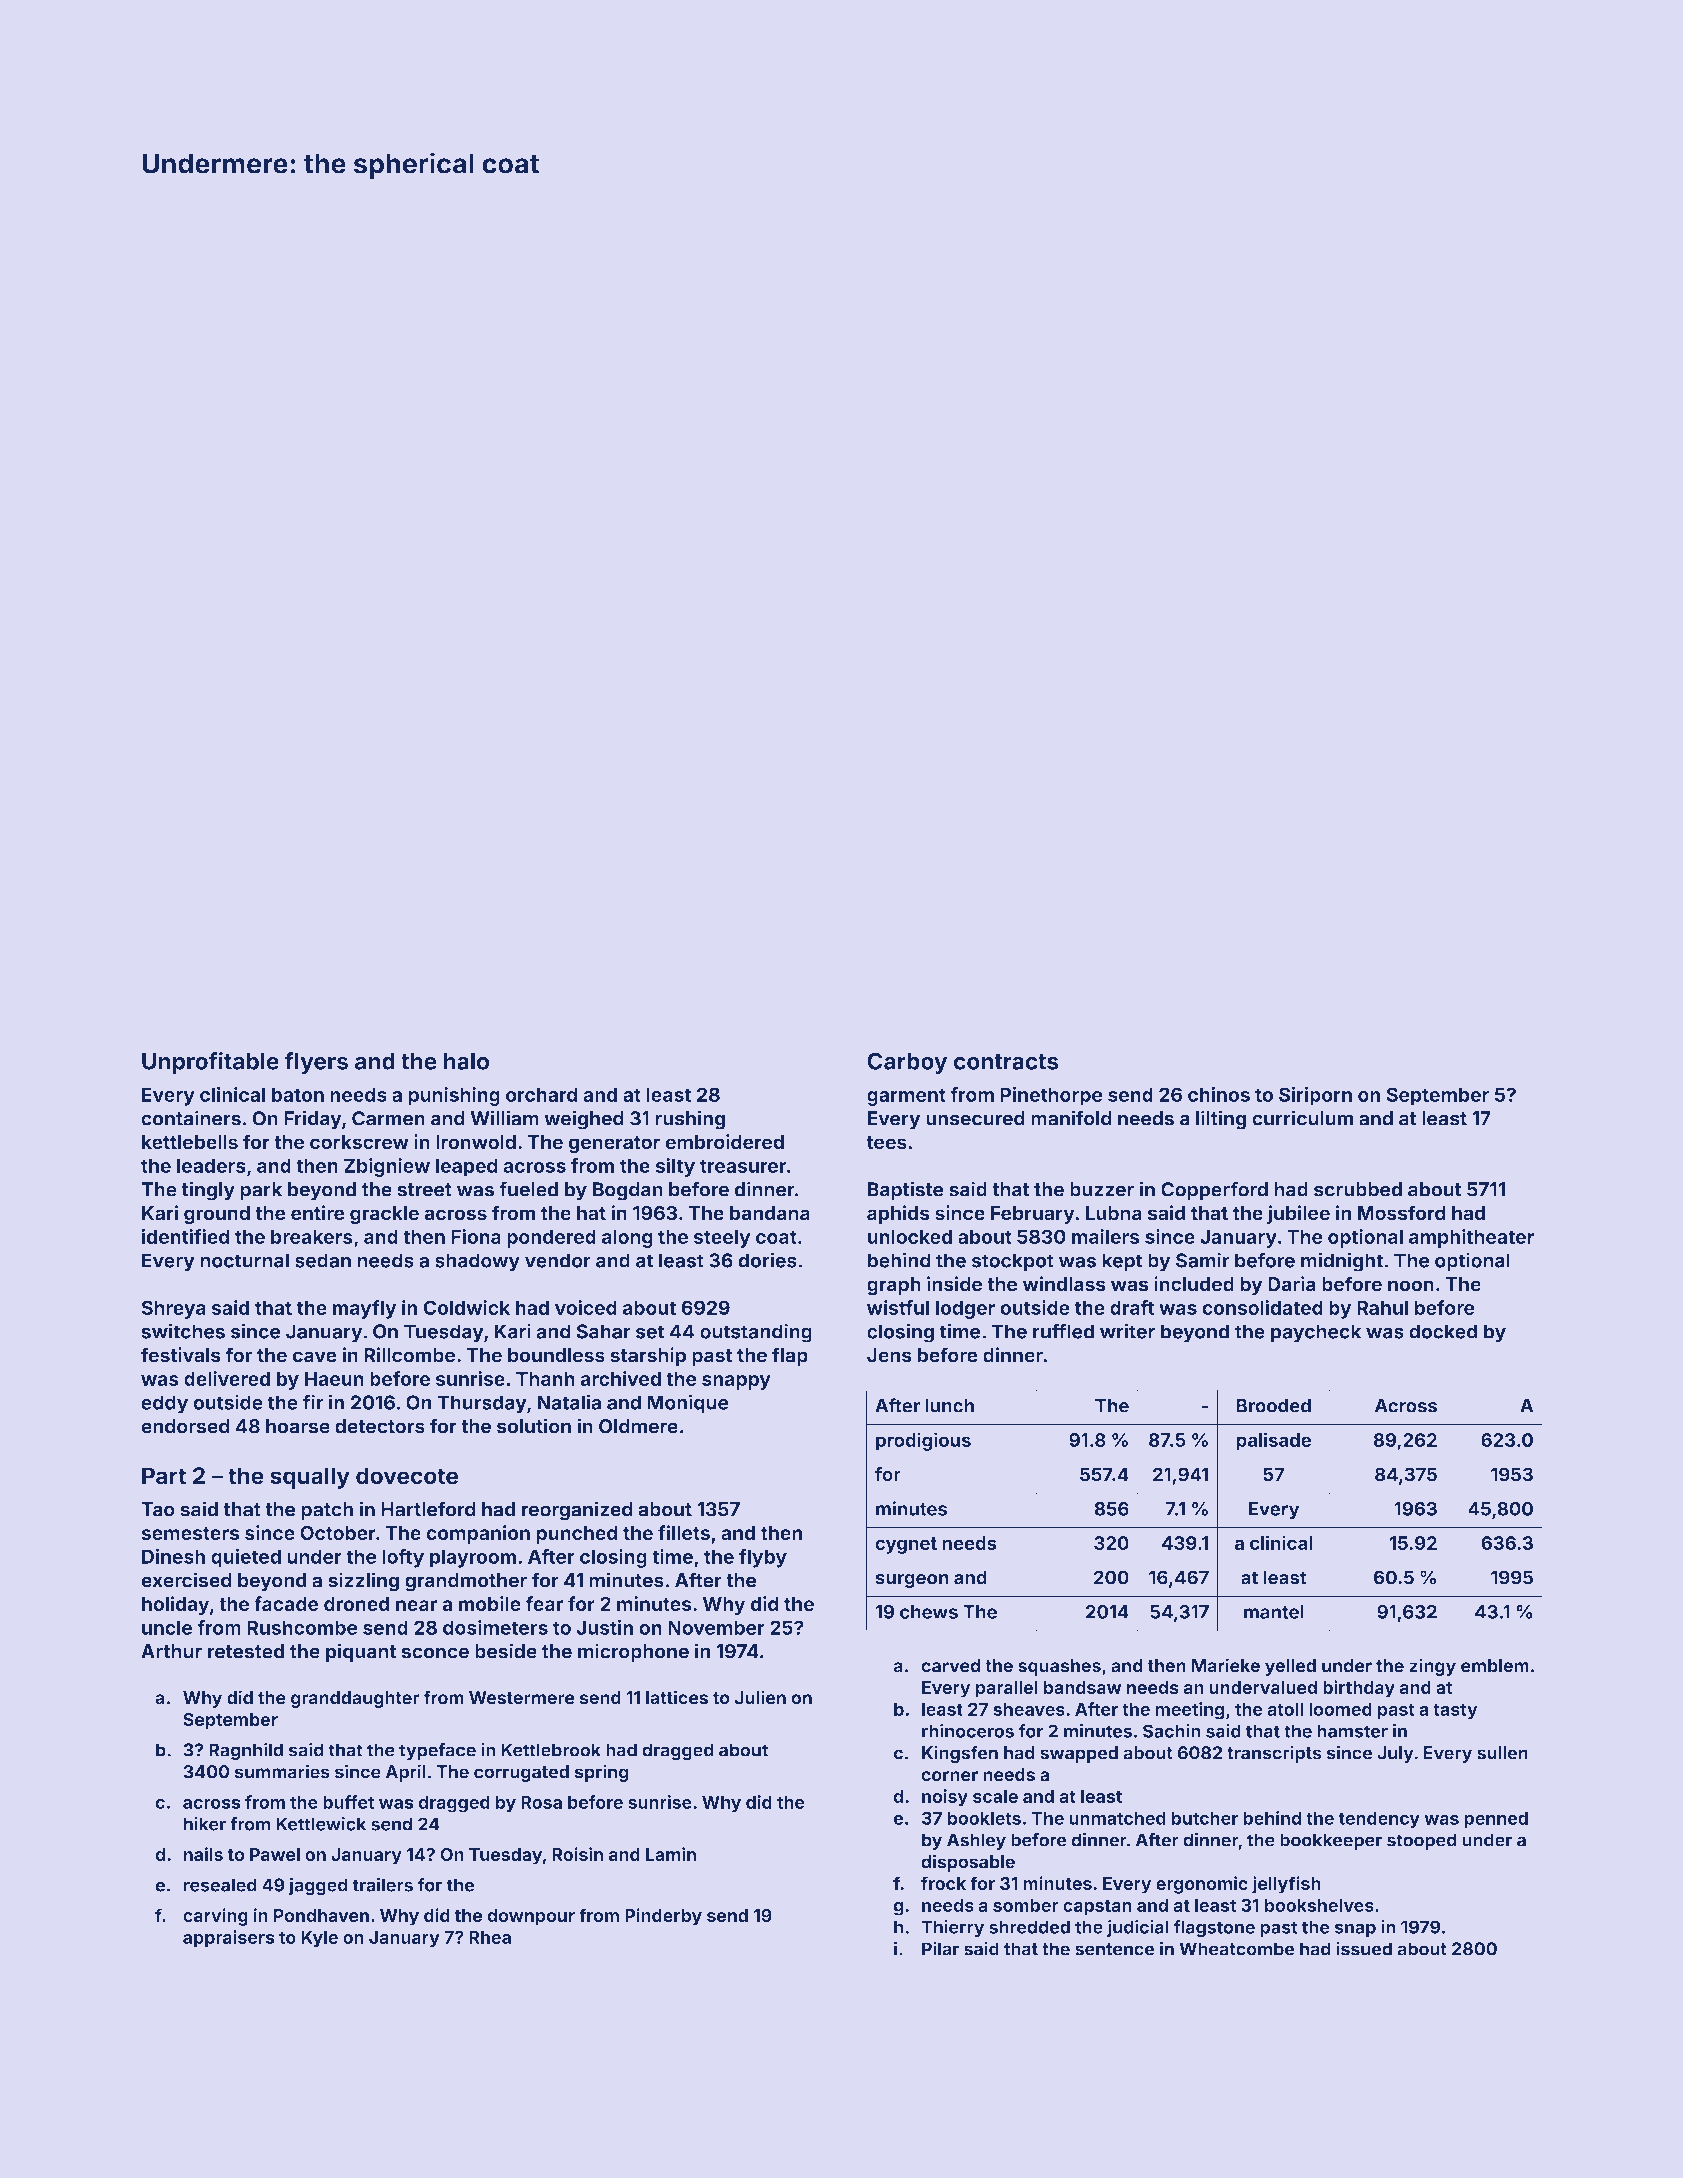 The width and height of the screenshot is (1683, 2178). Describe the element at coordinates (191, 1118) in the screenshot. I see `containers` at that location.
